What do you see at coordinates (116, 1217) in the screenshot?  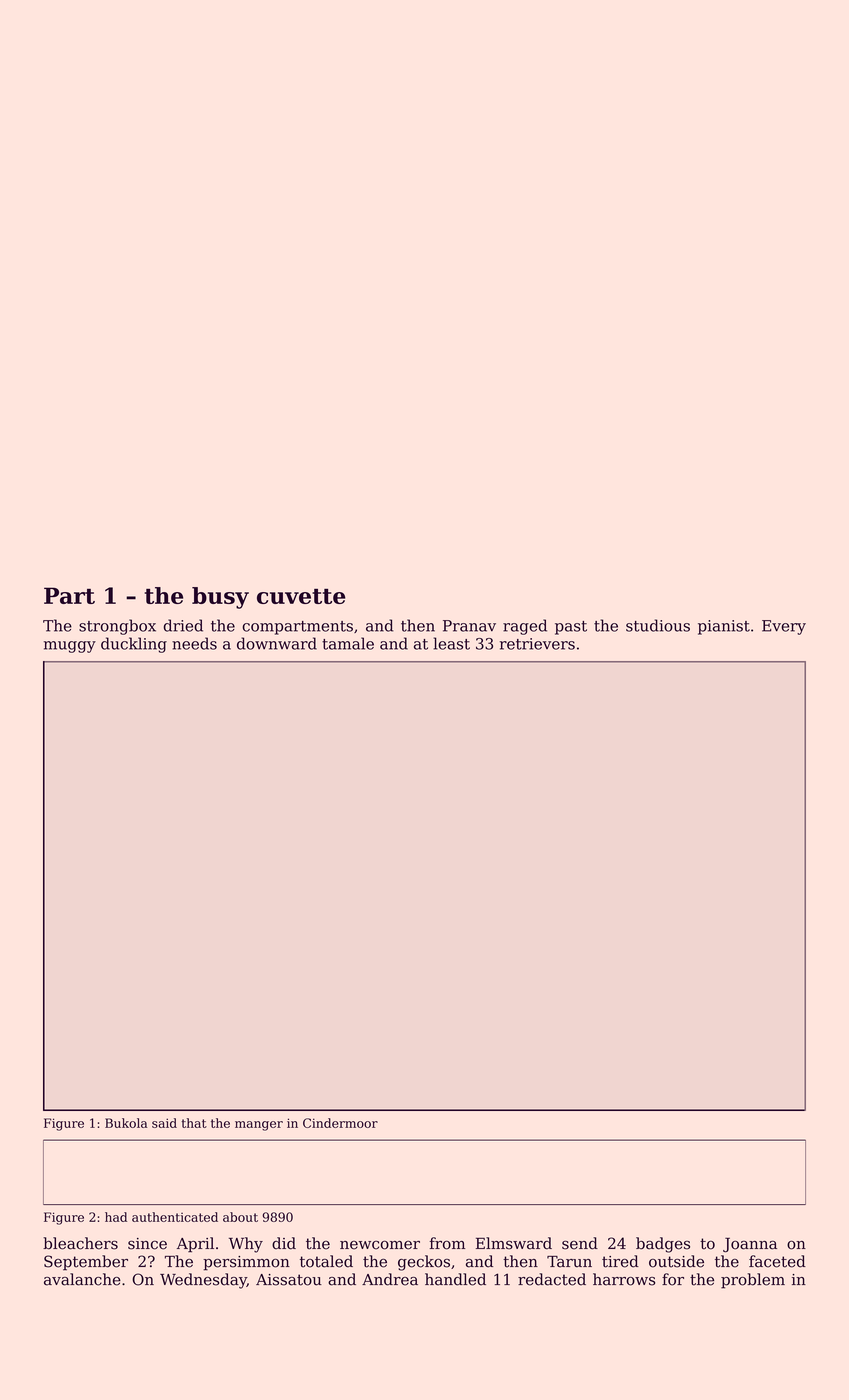 I see `had` at bounding box center [116, 1217].
